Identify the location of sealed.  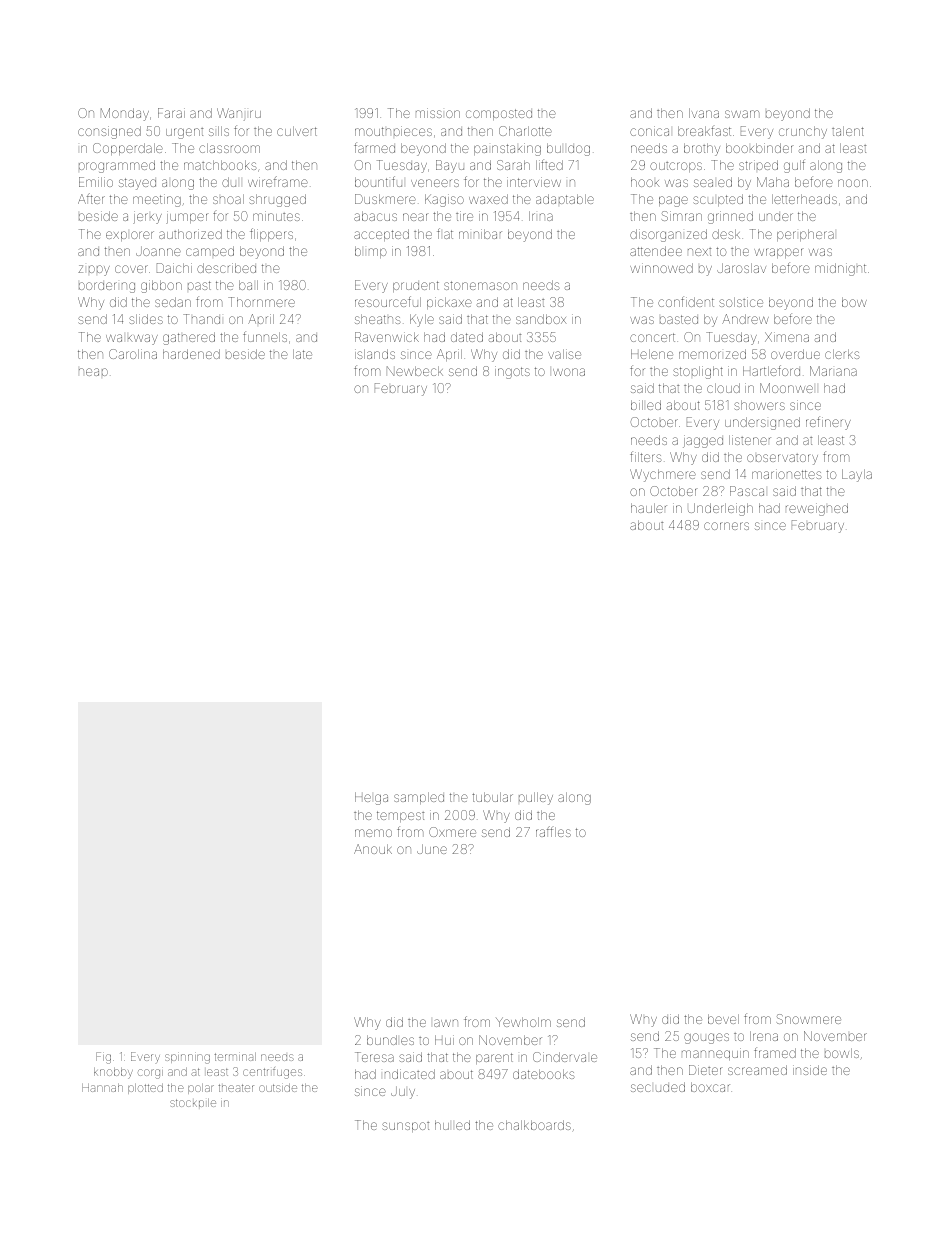
(713, 182).
